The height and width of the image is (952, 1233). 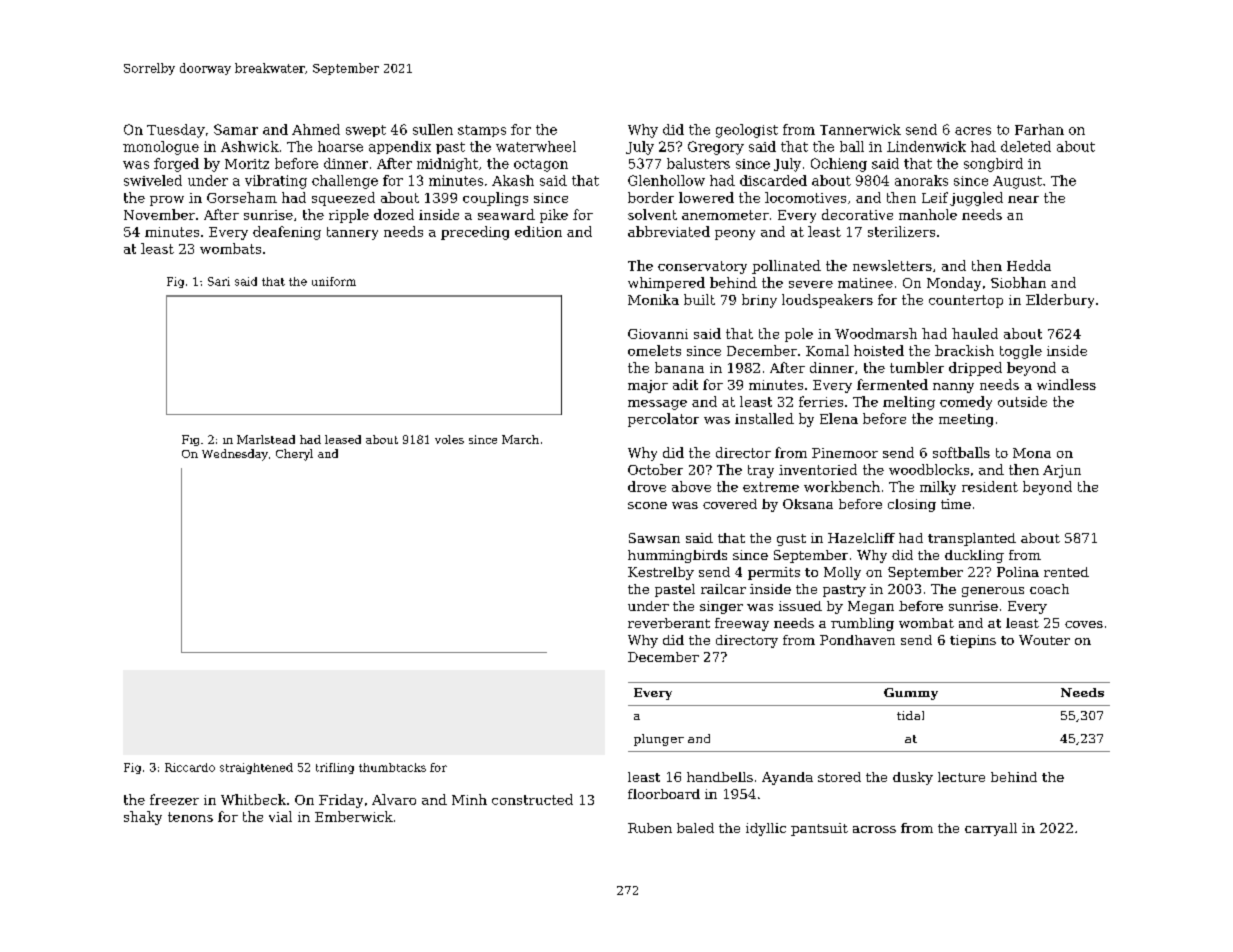 What do you see at coordinates (235, 455) in the image?
I see `Wednesday` at bounding box center [235, 455].
